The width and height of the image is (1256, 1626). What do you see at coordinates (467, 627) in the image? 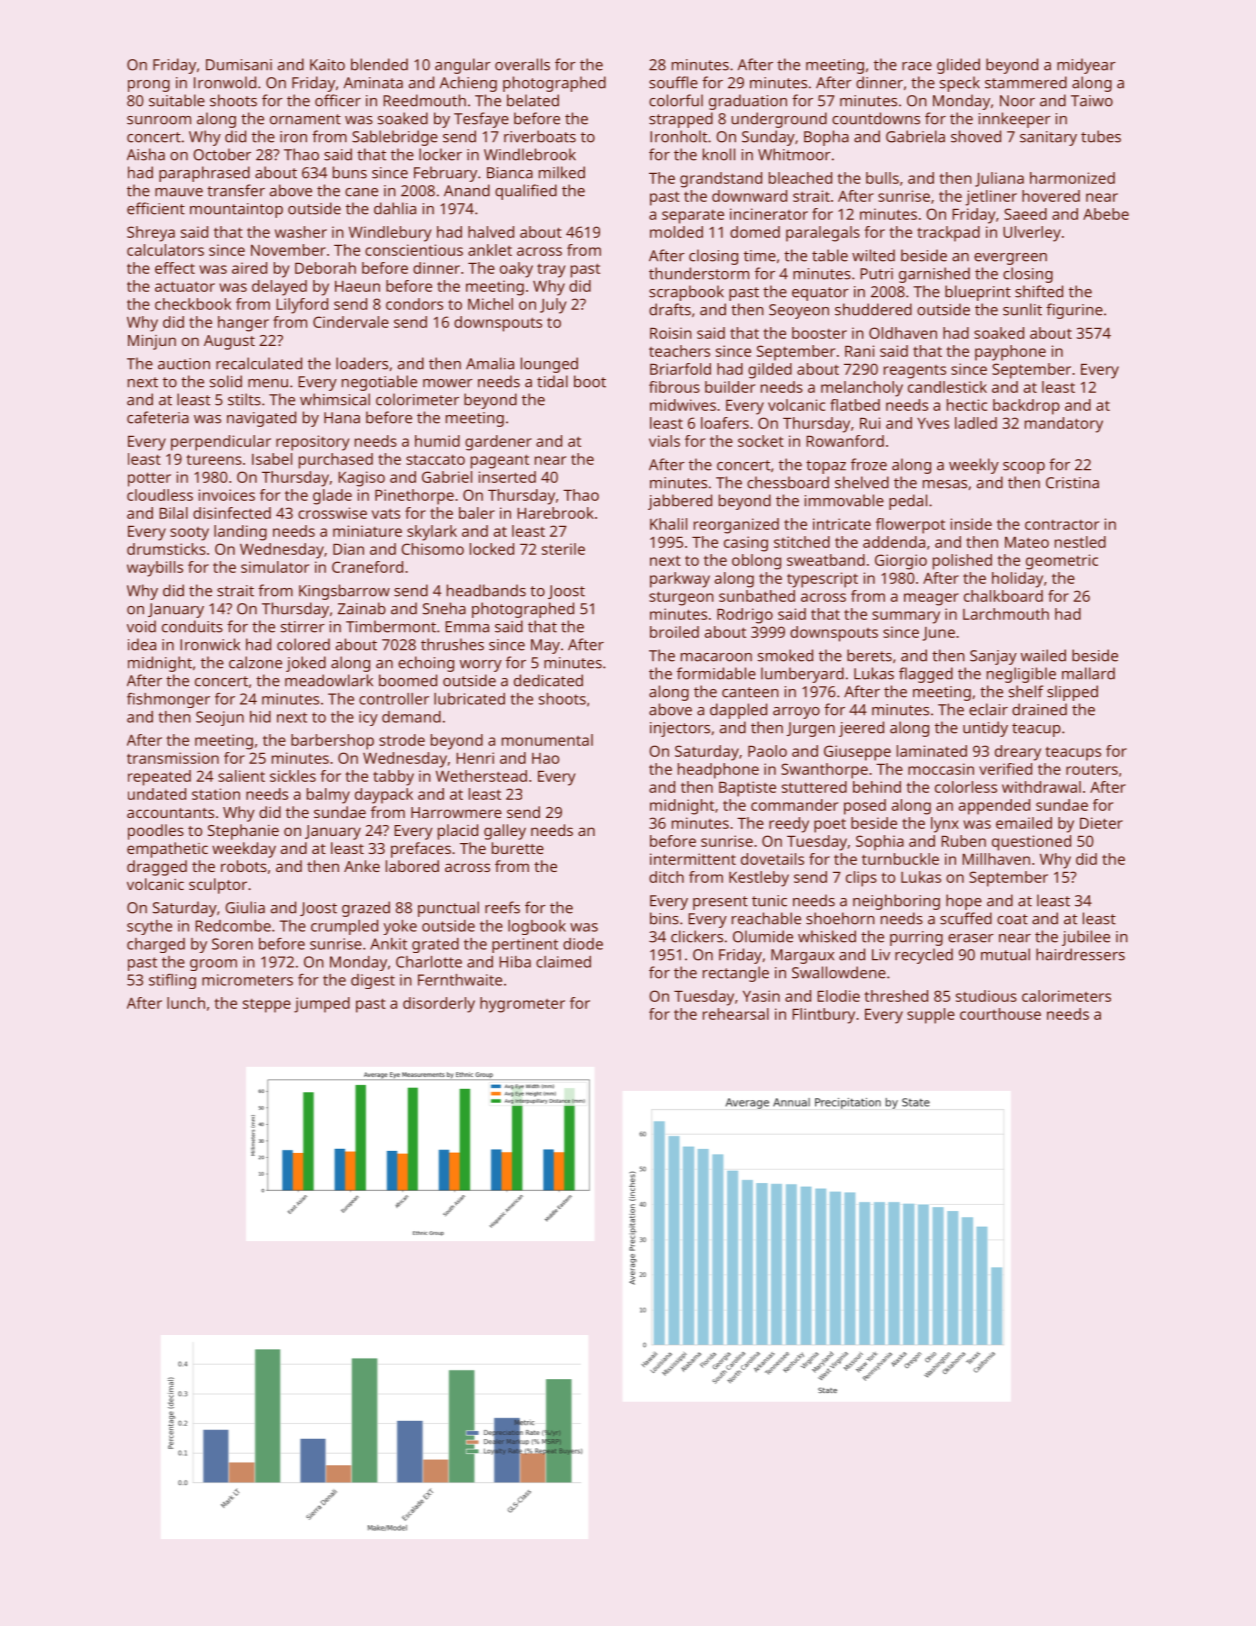
I see `Emma` at bounding box center [467, 627].
